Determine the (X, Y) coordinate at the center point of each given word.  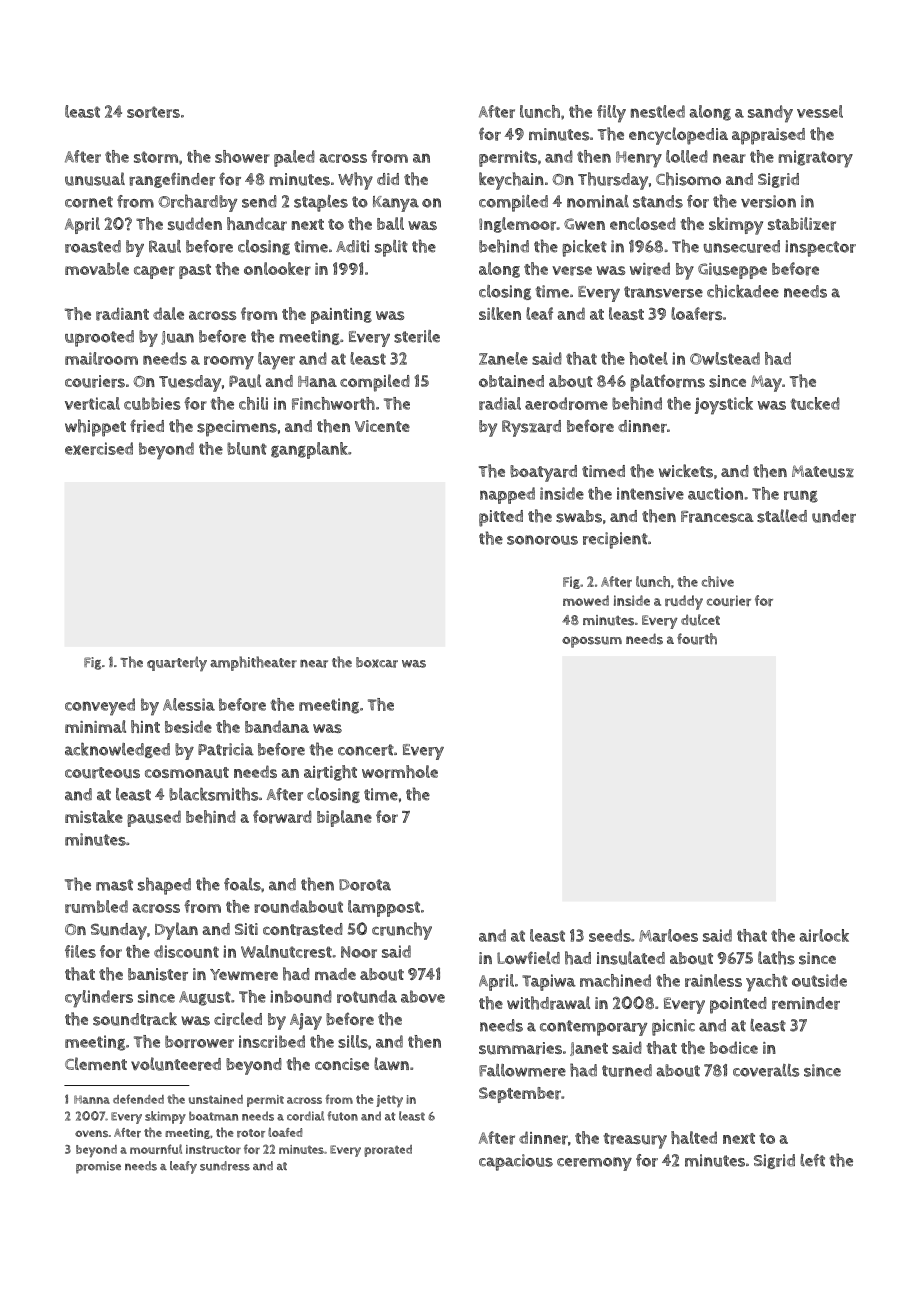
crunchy (402, 931)
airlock (824, 935)
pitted (501, 518)
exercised (99, 448)
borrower (199, 1041)
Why (355, 181)
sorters (153, 112)
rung (801, 496)
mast (114, 885)
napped (507, 495)
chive (718, 581)
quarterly (177, 664)
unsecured (742, 246)
